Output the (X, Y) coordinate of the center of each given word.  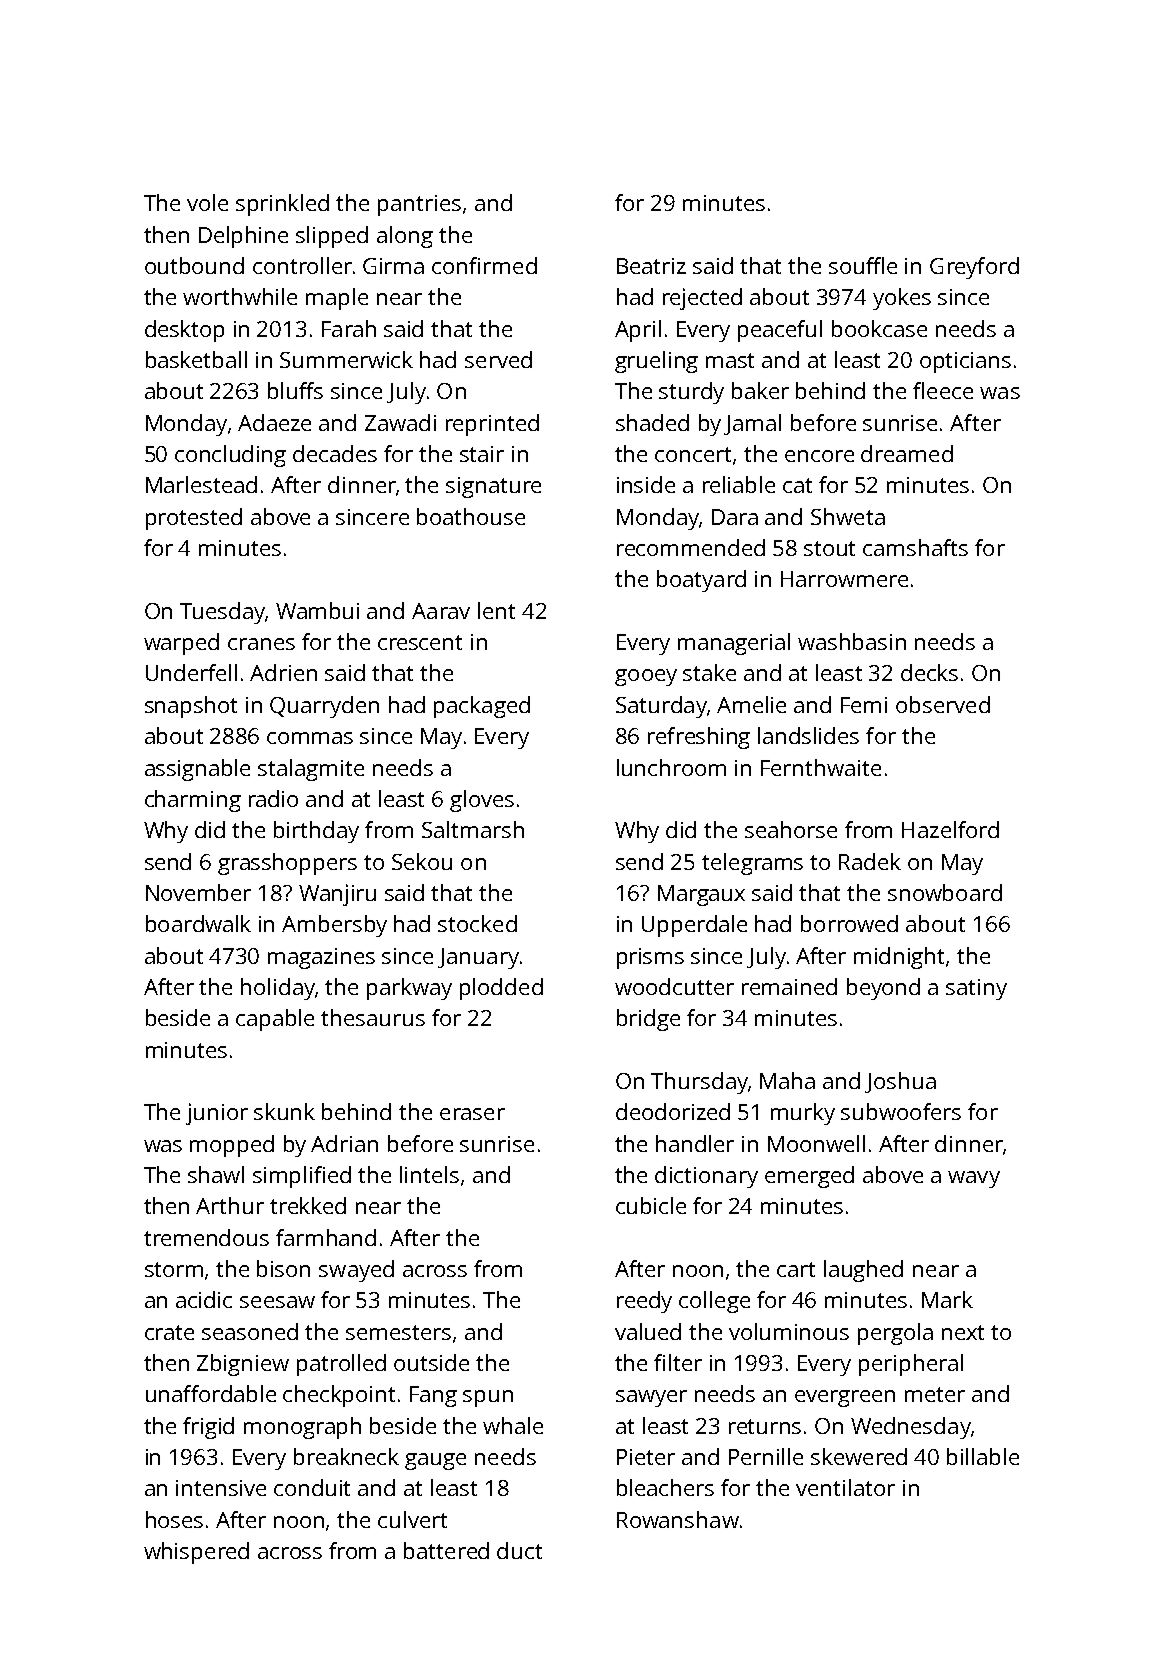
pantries (419, 205)
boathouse (471, 516)
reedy (644, 1302)
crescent (420, 642)
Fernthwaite (821, 767)
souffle (863, 265)
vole (207, 202)
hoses (174, 1519)
